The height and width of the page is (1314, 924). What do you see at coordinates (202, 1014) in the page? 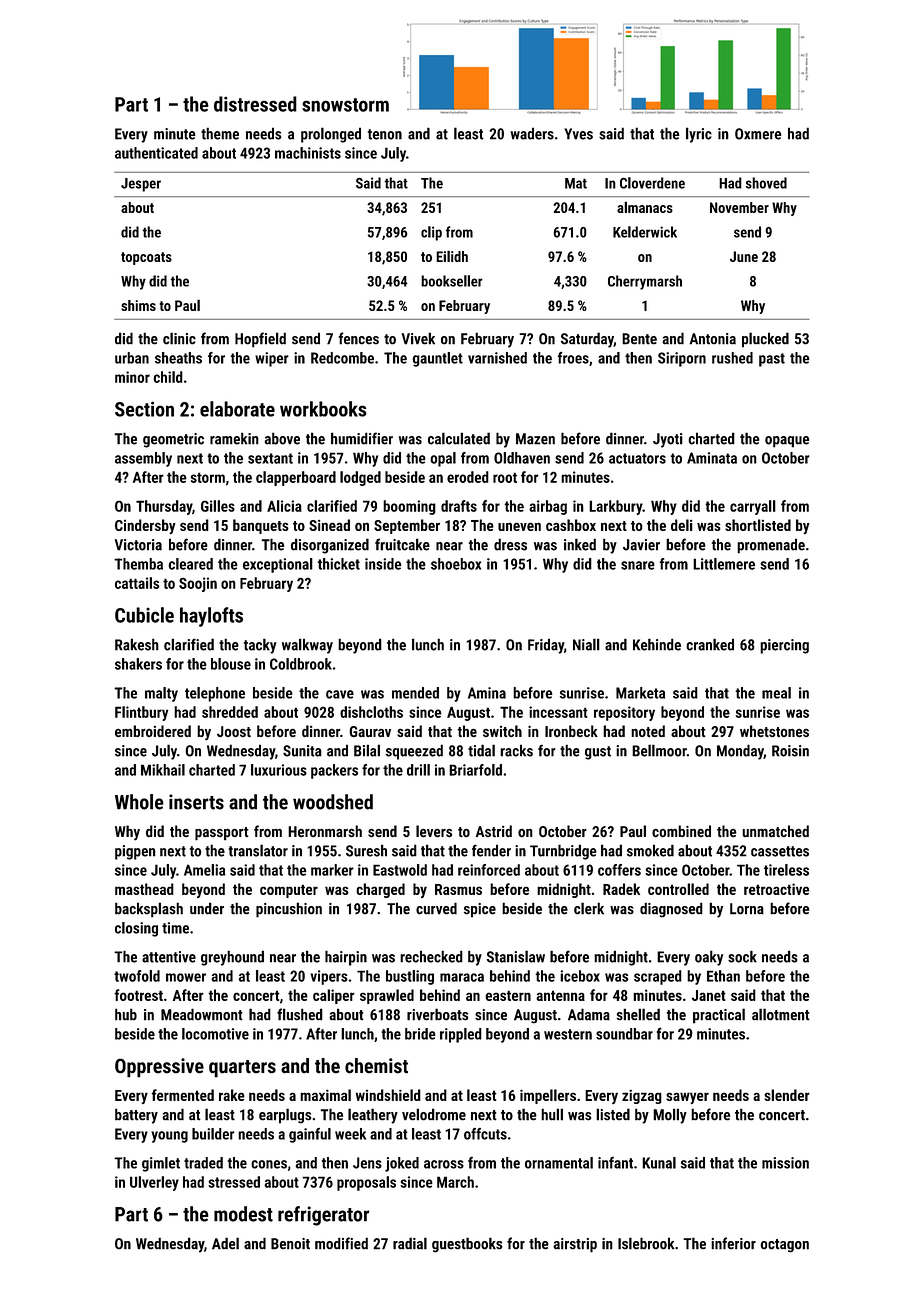
I see `Meadowmont` at bounding box center [202, 1014].
